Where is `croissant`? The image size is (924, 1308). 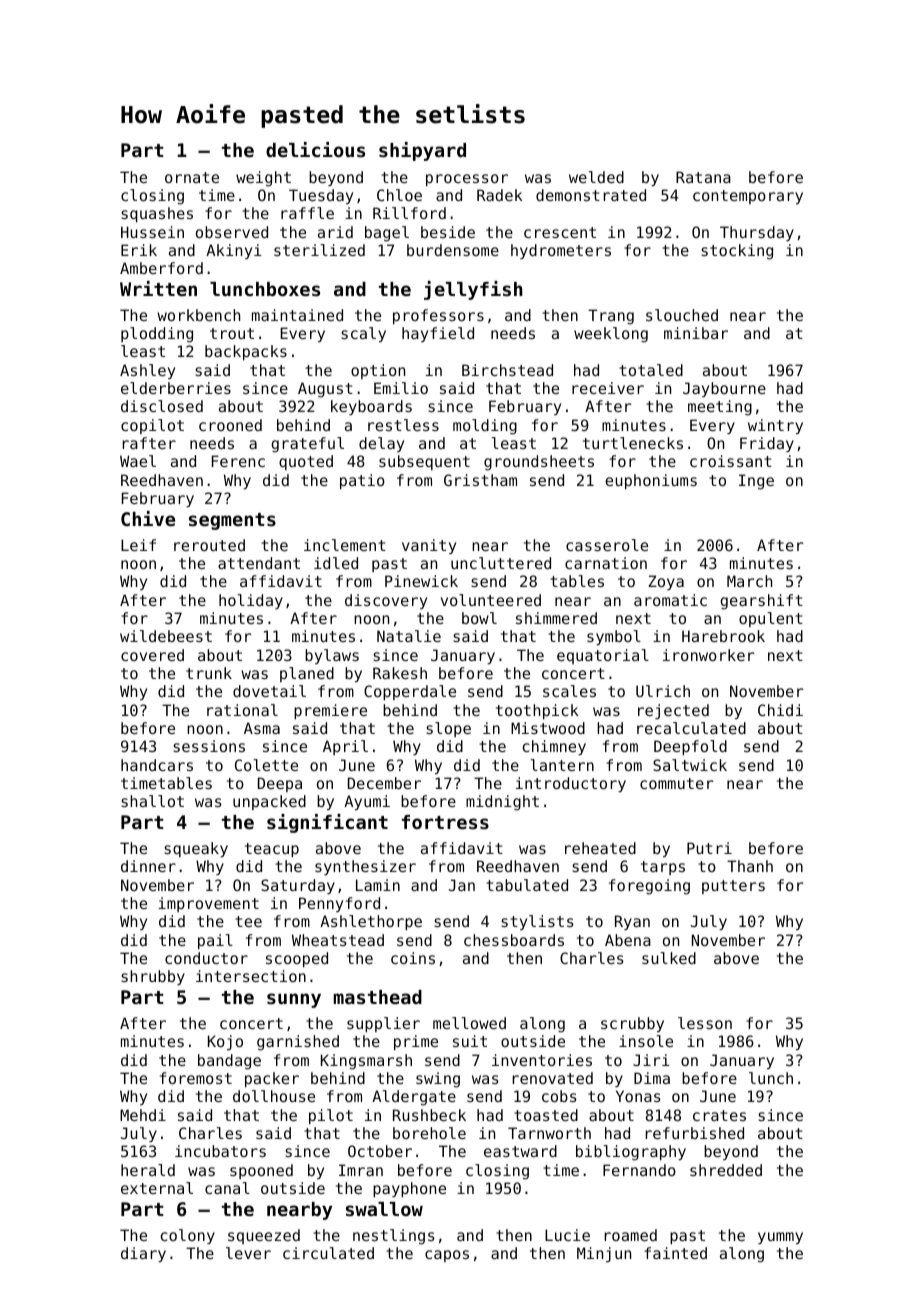
croissant is located at coordinates (731, 461).
